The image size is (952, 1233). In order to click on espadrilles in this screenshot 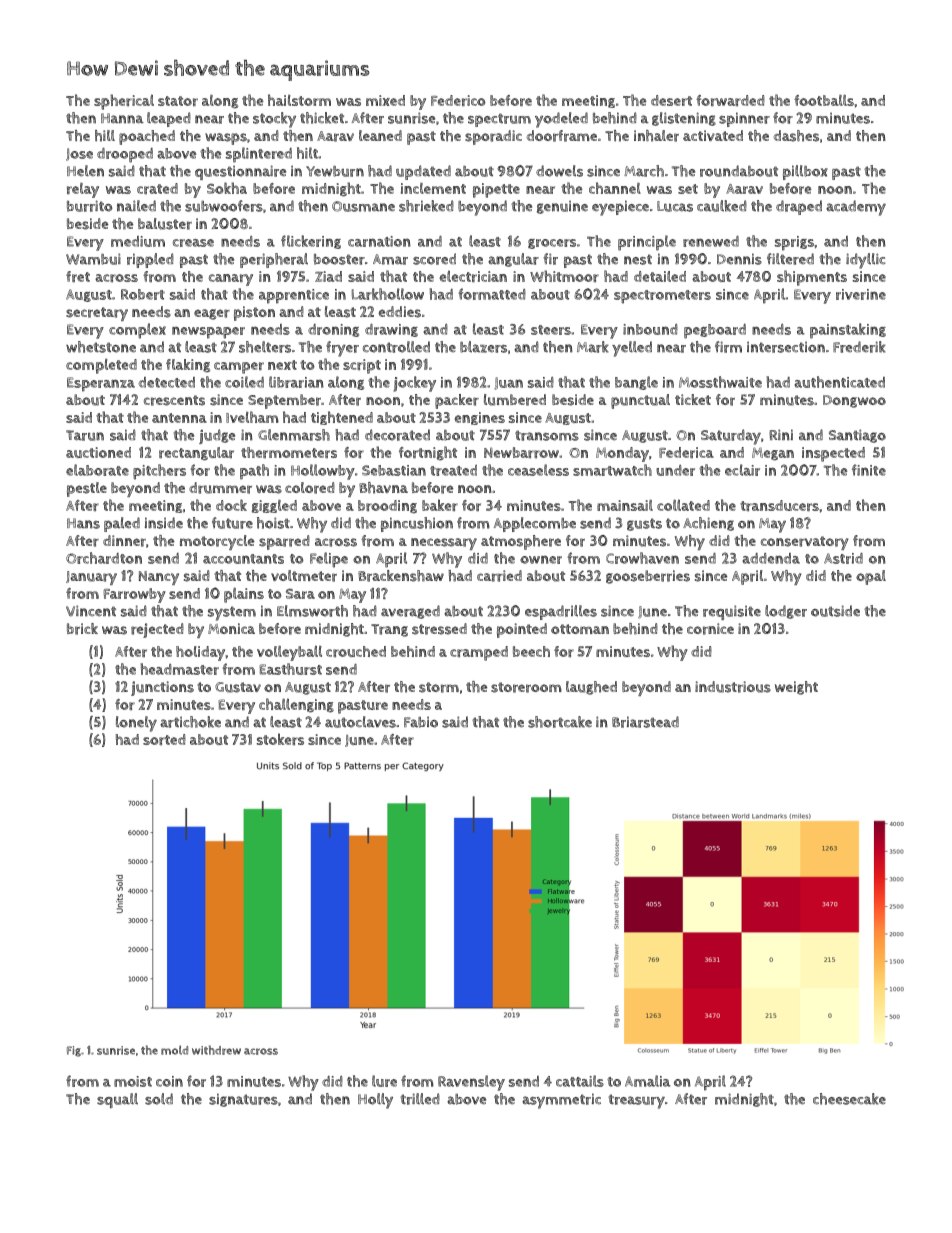, I will do `click(561, 612)`.
